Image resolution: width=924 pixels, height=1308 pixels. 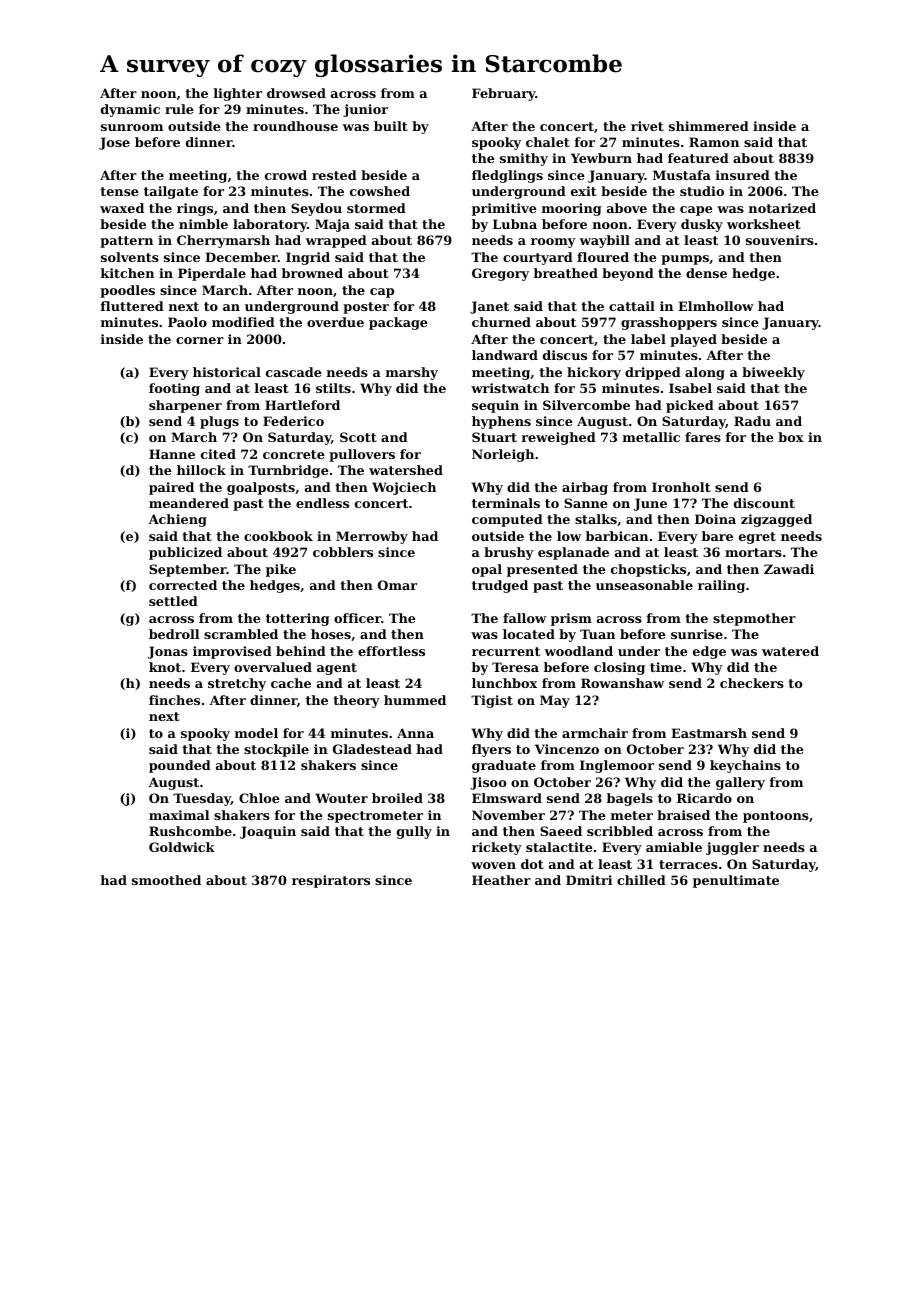 What do you see at coordinates (524, 159) in the image?
I see `smithy` at bounding box center [524, 159].
